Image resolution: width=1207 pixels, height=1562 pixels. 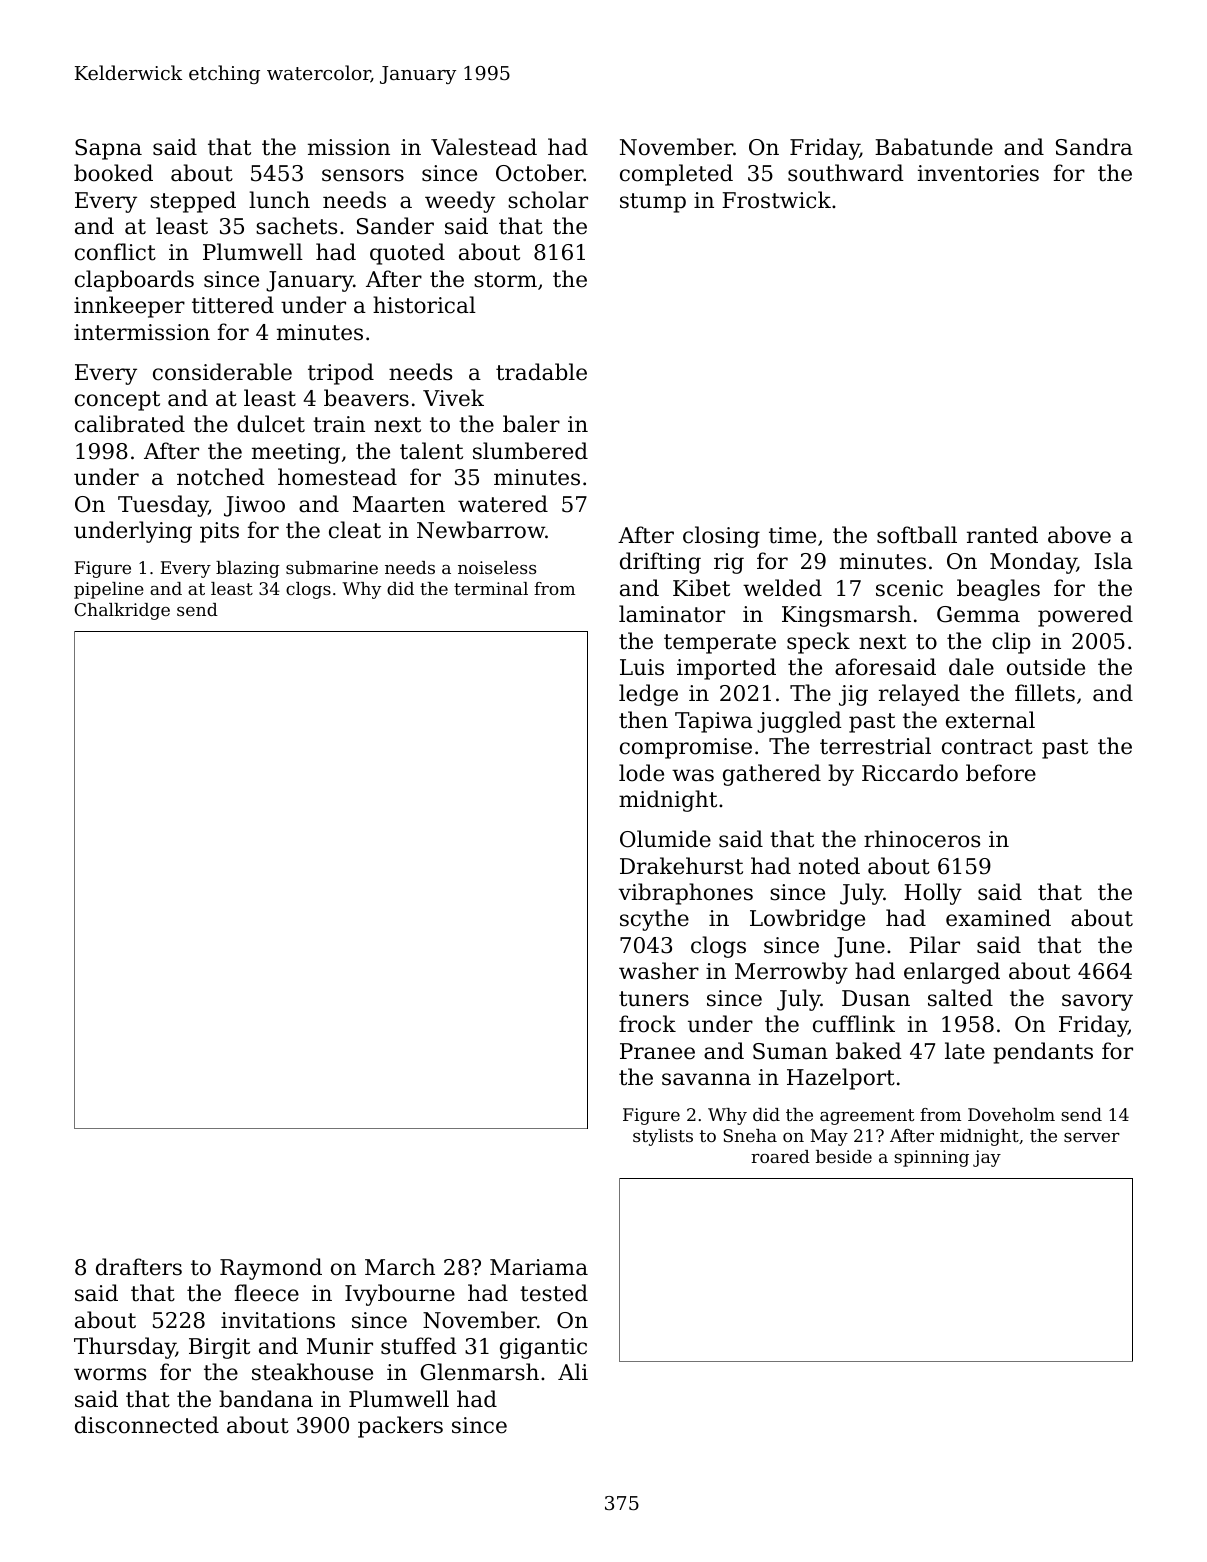 I want to click on Glenmarsh, so click(x=479, y=1372).
